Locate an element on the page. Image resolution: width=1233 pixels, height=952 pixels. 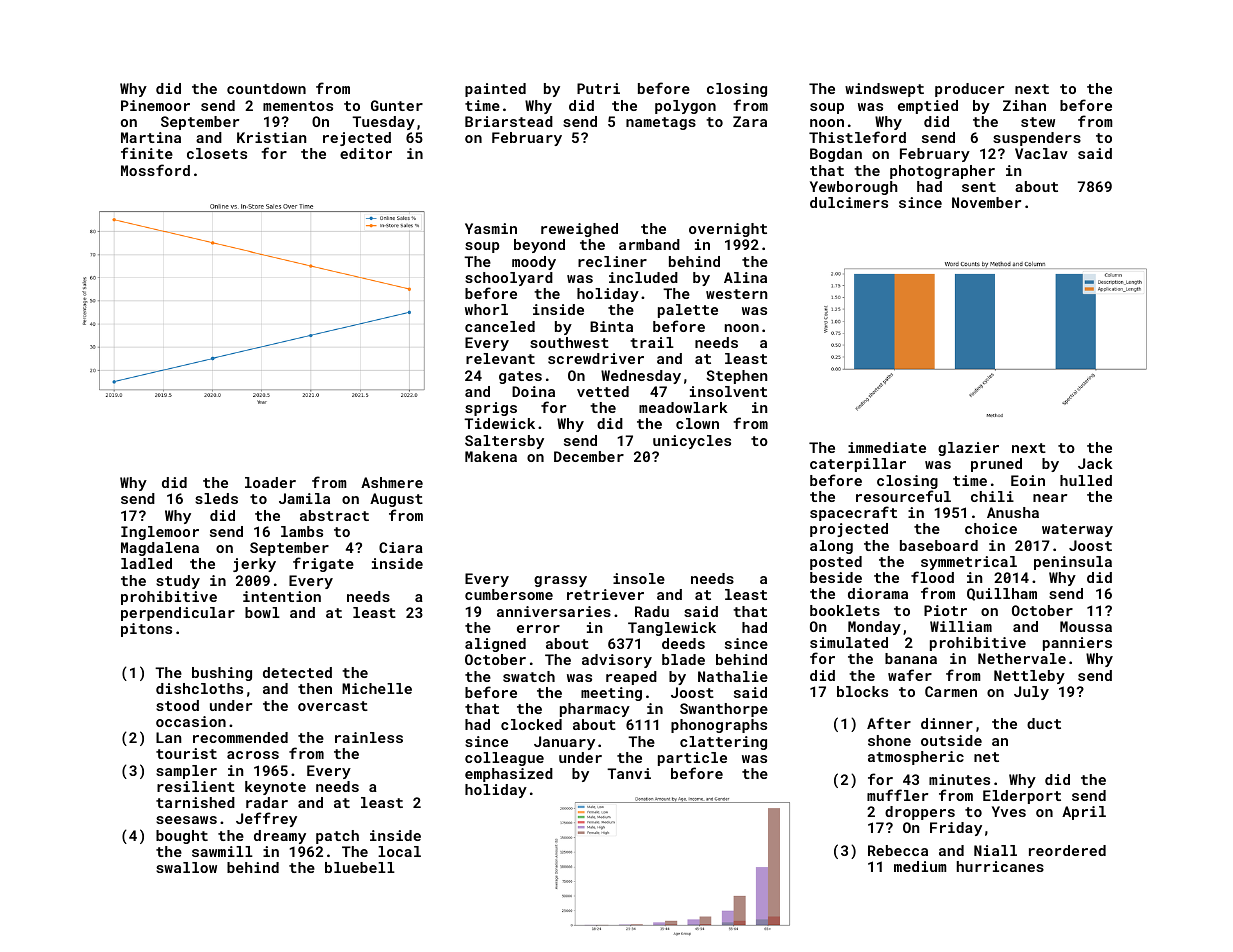
lambs is located at coordinates (302, 531).
